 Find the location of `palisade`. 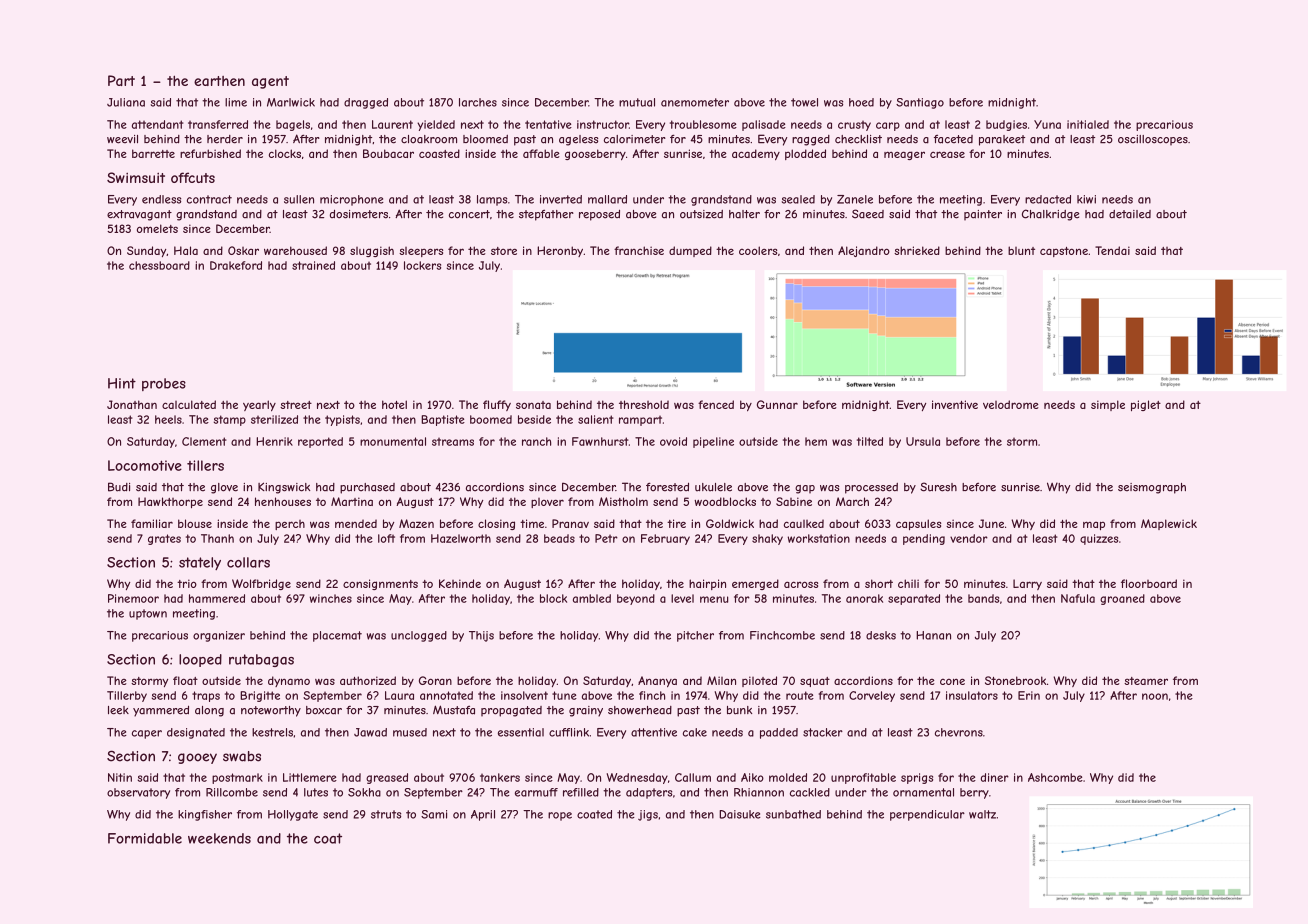

palisade is located at coordinates (764, 125).
